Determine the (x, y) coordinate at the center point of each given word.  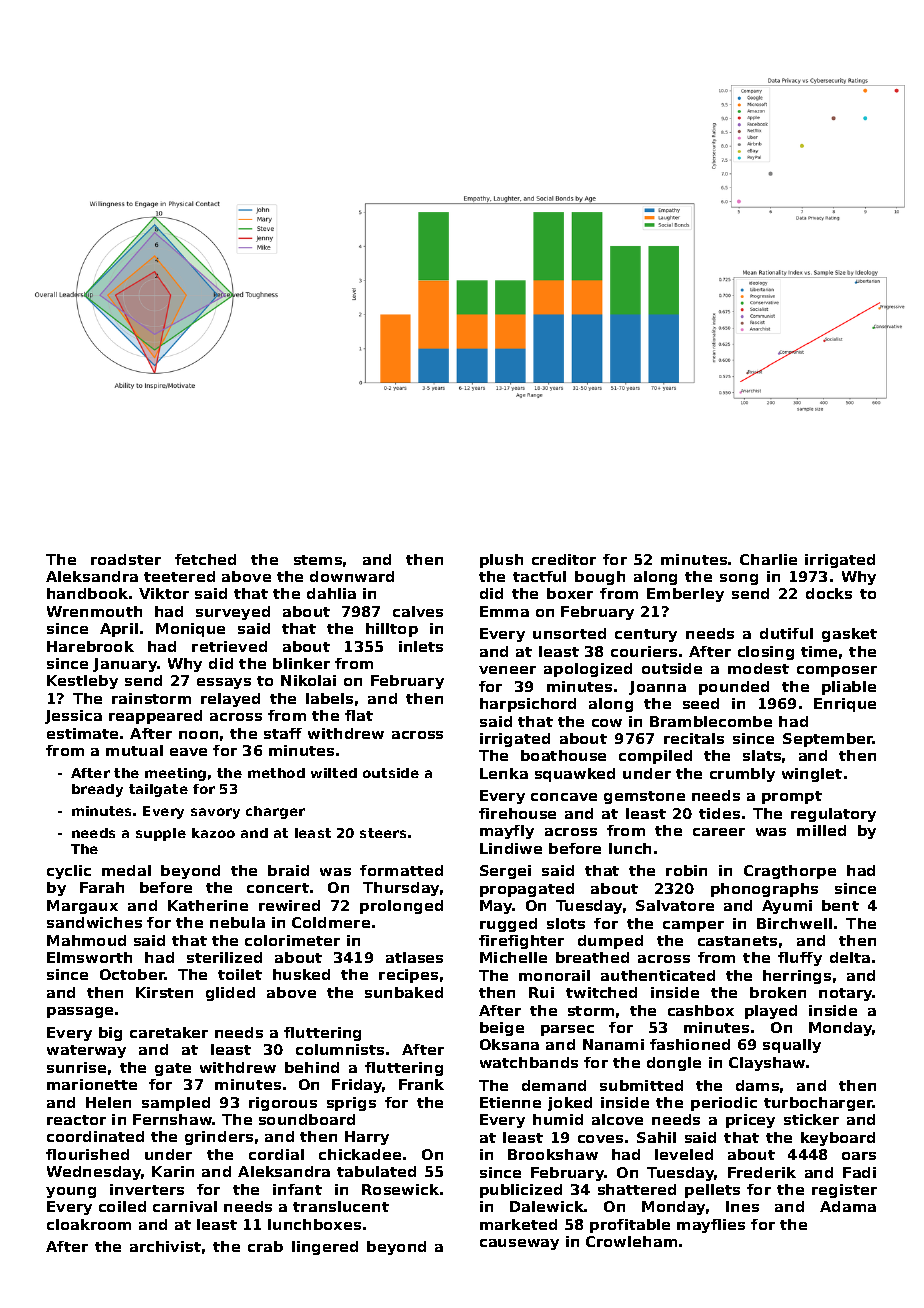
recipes (408, 976)
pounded (734, 688)
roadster (126, 559)
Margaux (82, 907)
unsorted (569, 633)
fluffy (800, 959)
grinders (219, 1138)
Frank (421, 1084)
